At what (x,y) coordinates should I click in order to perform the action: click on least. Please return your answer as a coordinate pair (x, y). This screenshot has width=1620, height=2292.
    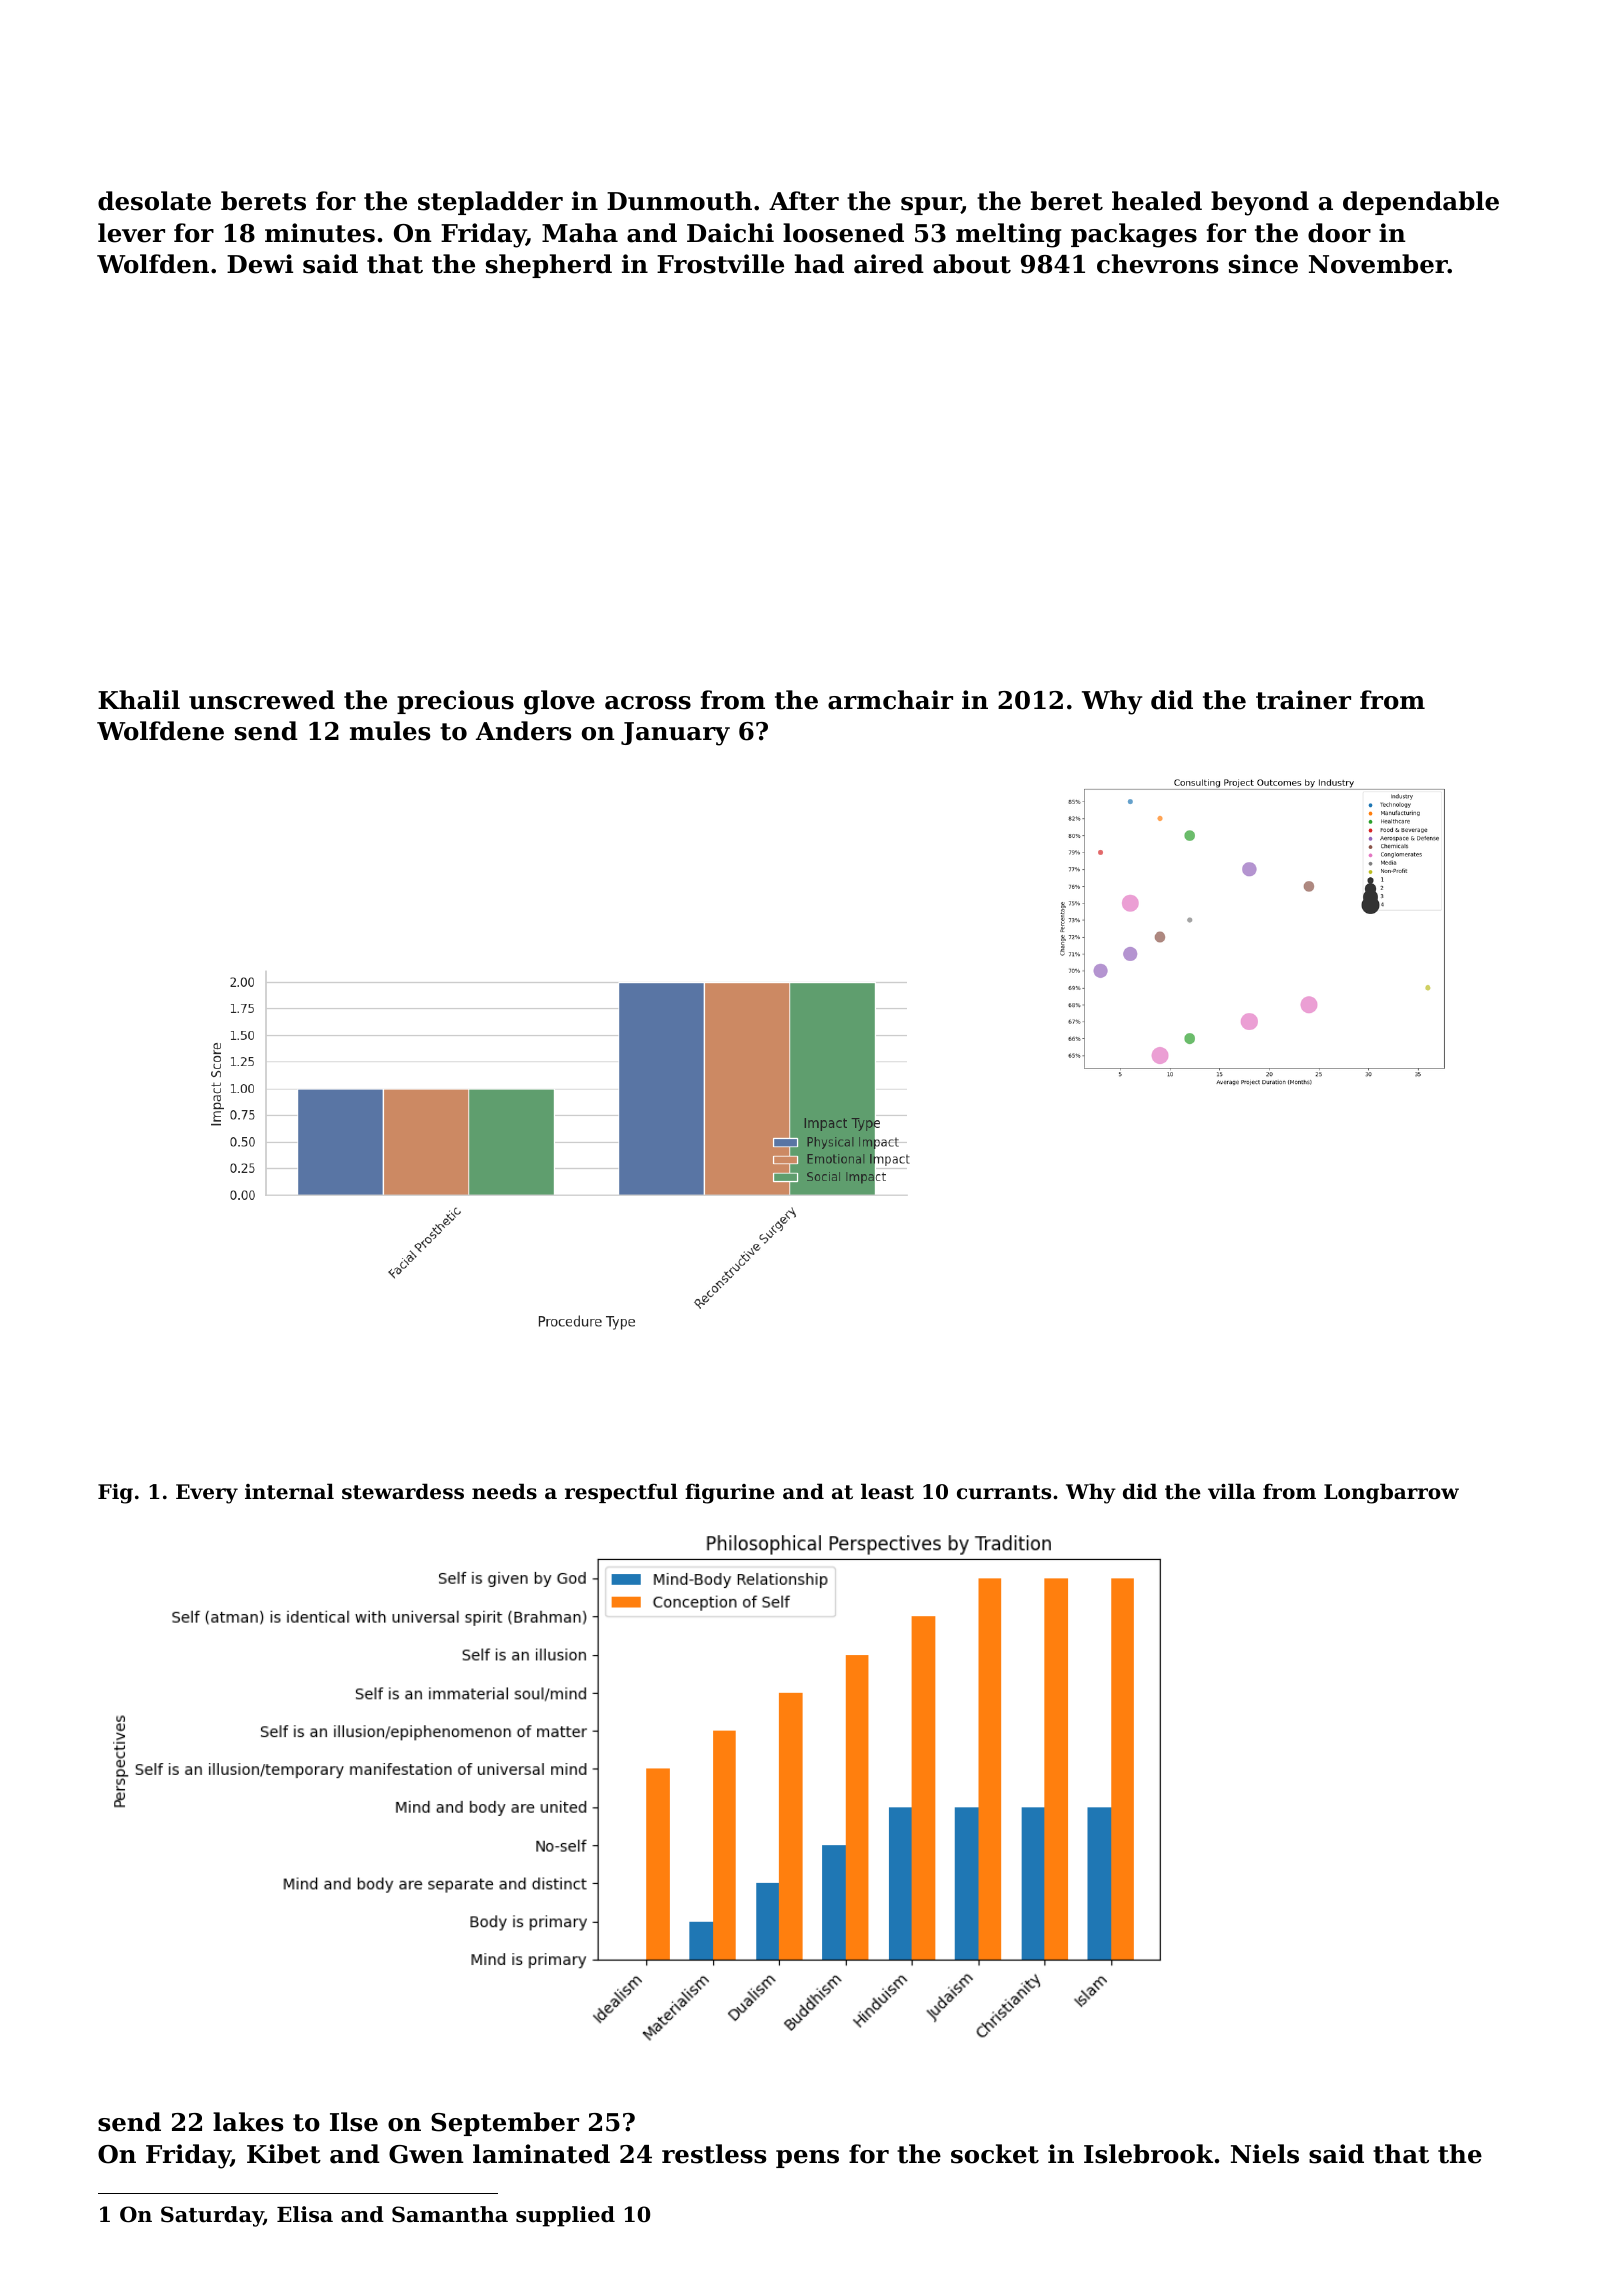
    Looking at the image, I should click on (887, 1491).
